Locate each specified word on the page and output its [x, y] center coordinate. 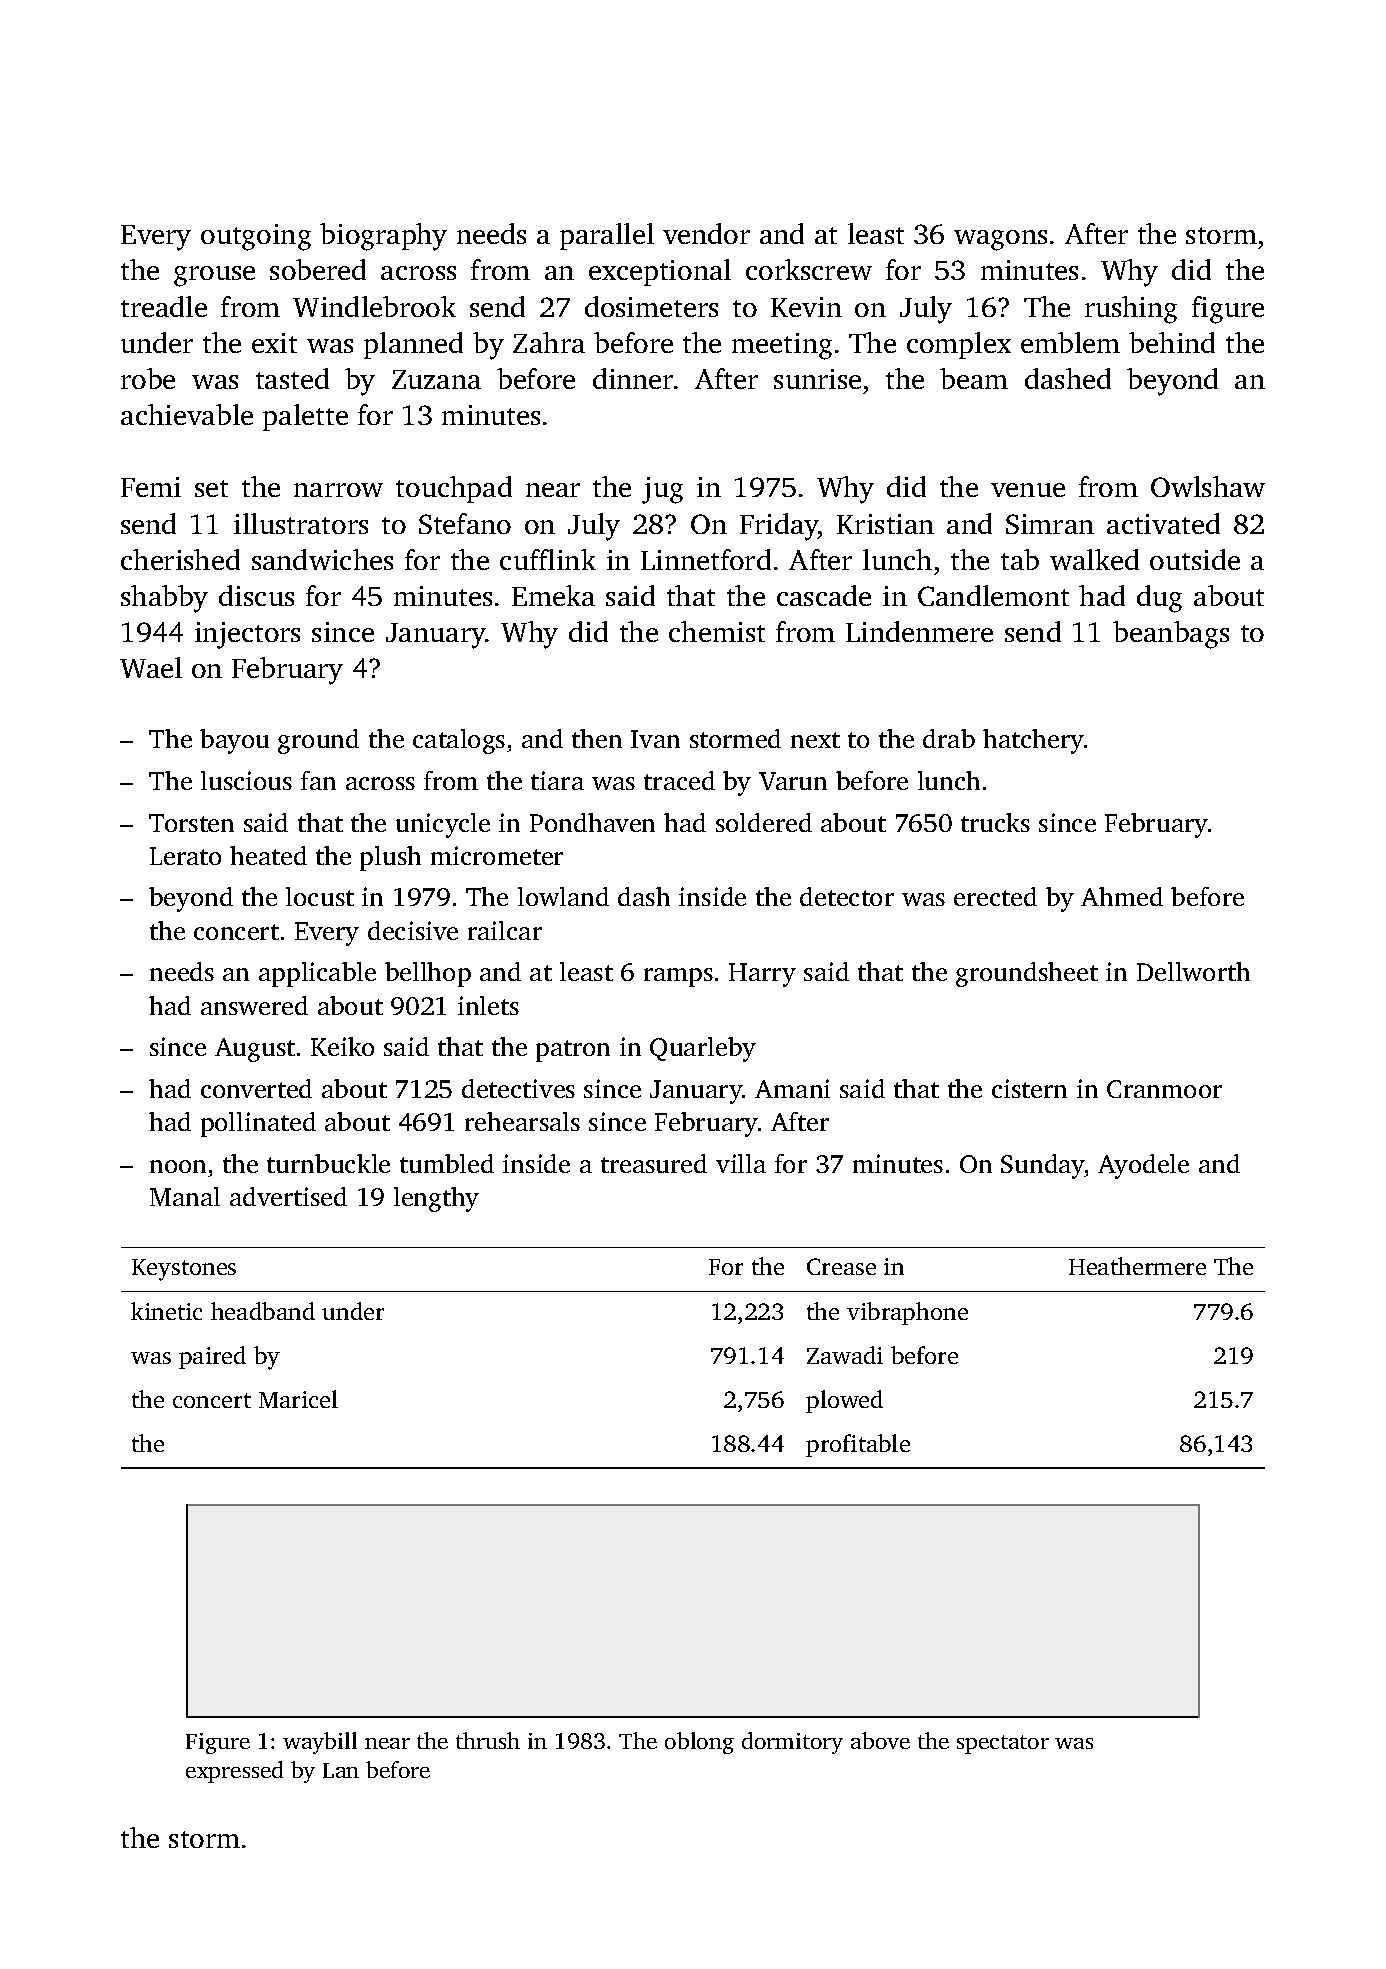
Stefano [465, 523]
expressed [234, 1772]
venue [1028, 490]
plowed [844, 1401]
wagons [1000, 240]
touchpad [454, 489]
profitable [858, 1445]
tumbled [447, 1163]
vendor [706, 233]
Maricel [298, 1399]
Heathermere [1137, 1266]
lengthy [436, 1199]
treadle [164, 306]
